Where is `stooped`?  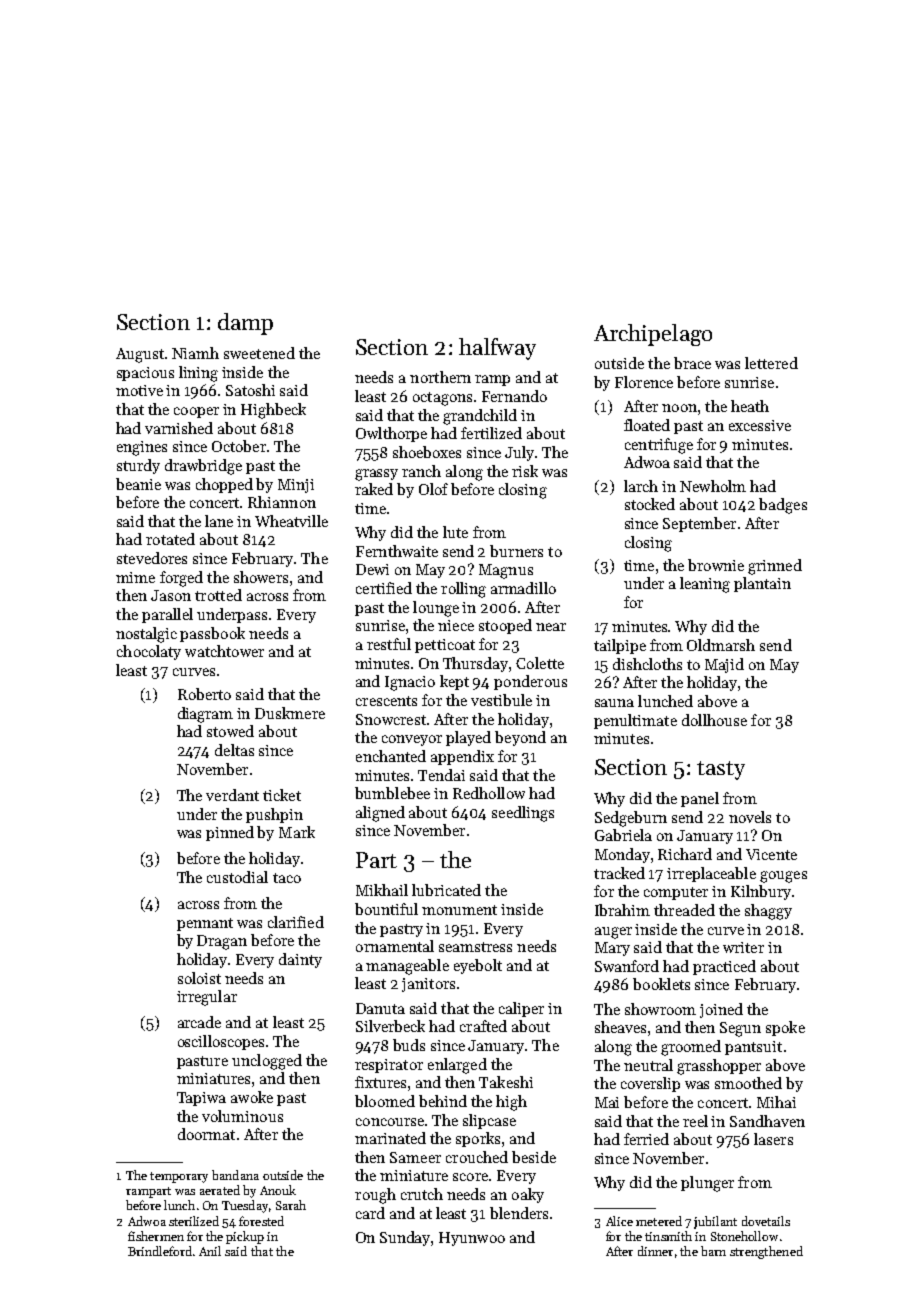
stooped is located at coordinates (505, 626).
